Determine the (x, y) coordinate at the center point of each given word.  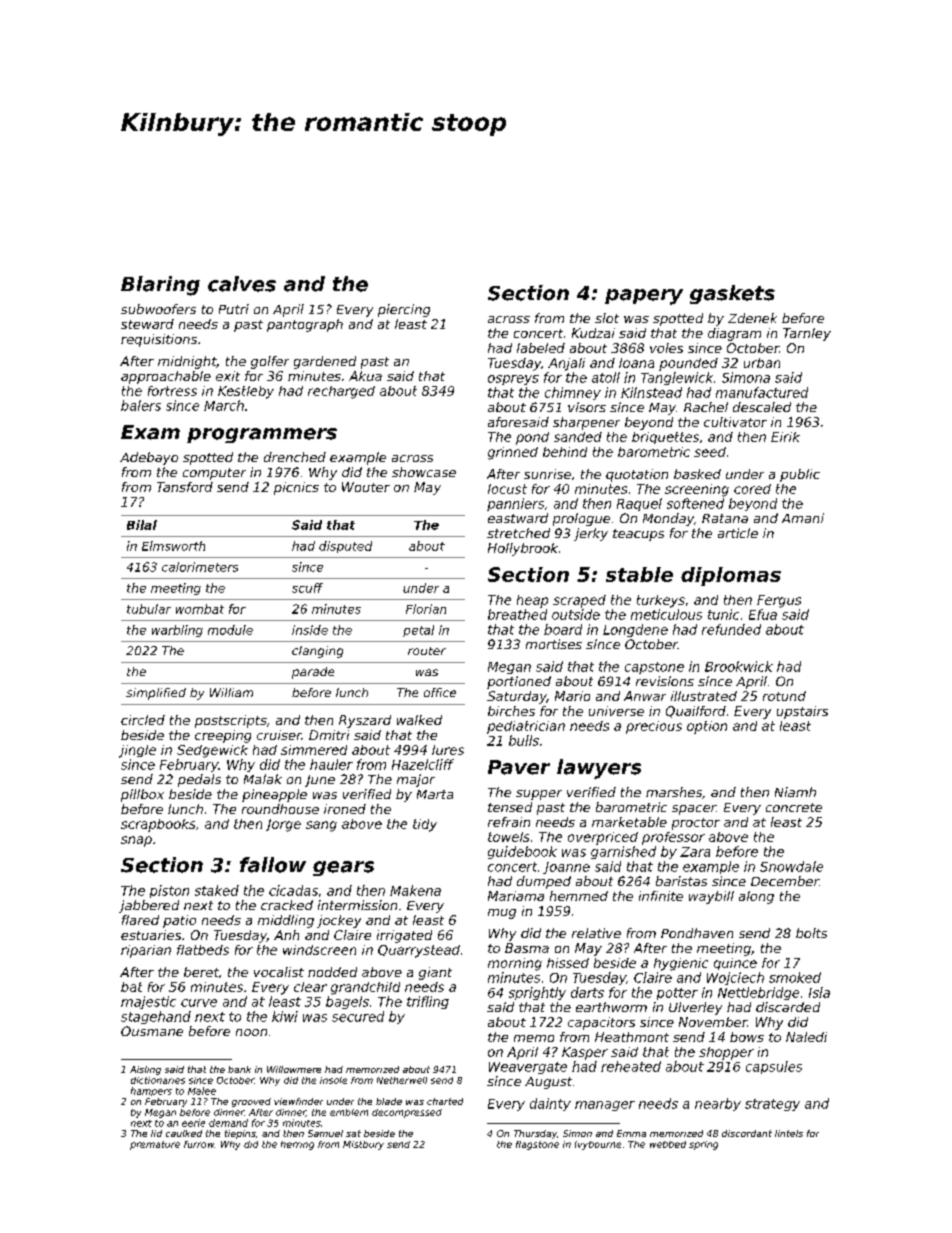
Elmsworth (173, 546)
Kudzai (593, 333)
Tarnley (807, 334)
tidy (425, 825)
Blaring (160, 286)
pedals (199, 780)
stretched (518, 533)
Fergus (779, 601)
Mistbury (363, 1145)
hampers (151, 1091)
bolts (811, 933)
